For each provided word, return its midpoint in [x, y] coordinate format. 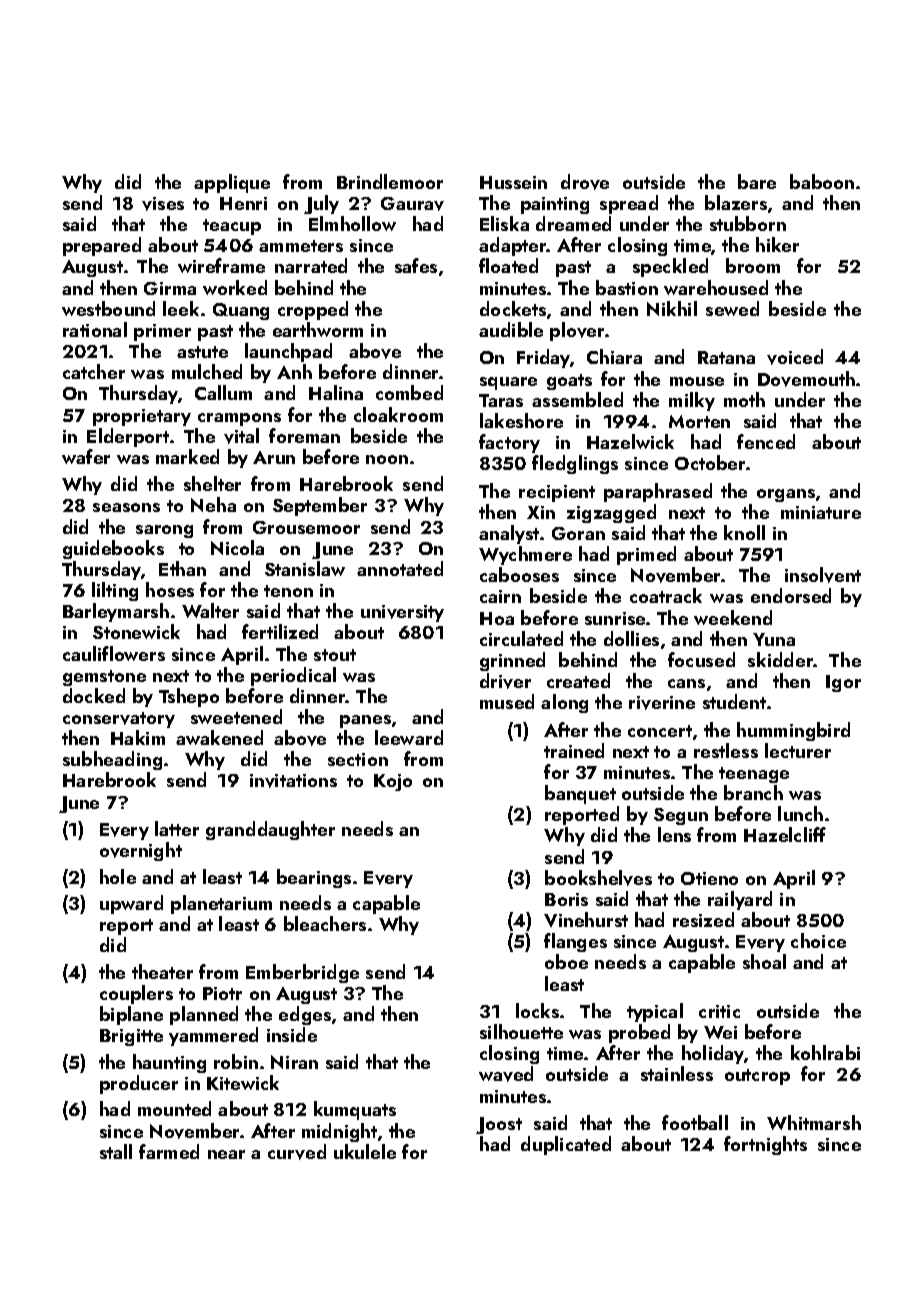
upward [131, 904]
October [710, 462]
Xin [541, 512]
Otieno [709, 878]
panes [365, 721]
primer [162, 332]
